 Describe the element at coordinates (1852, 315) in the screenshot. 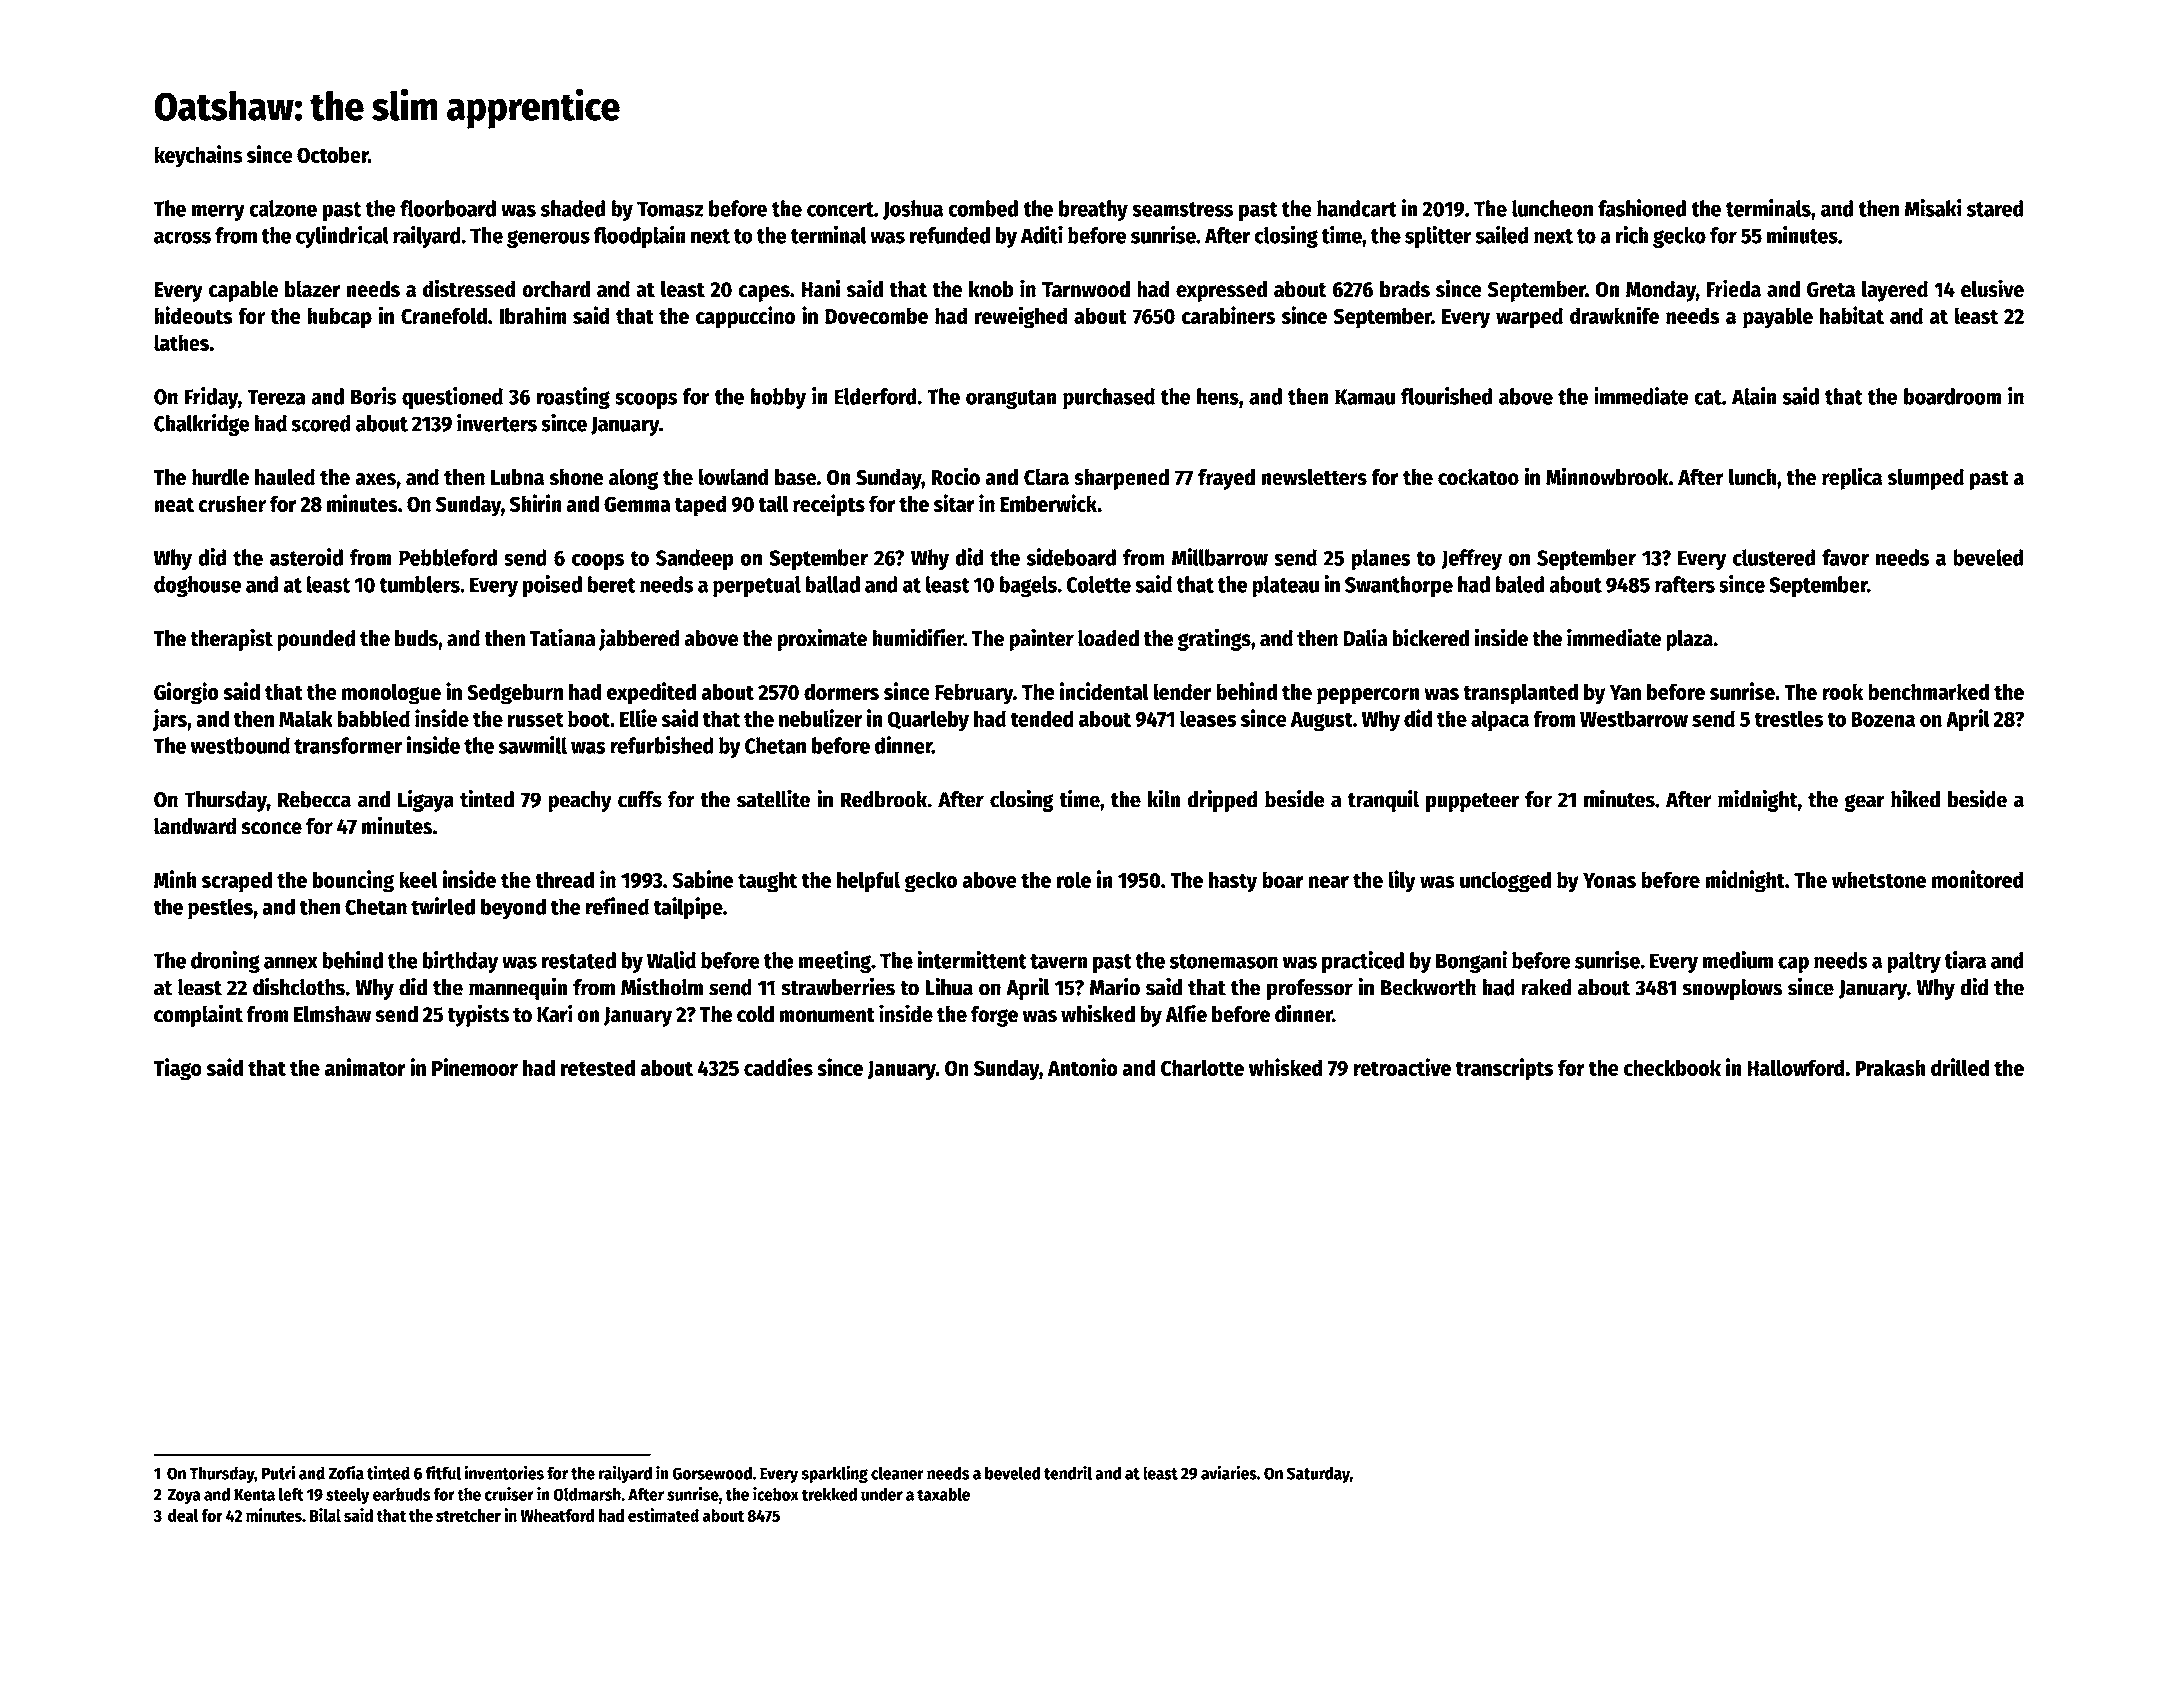

I see `habitat` at that location.
